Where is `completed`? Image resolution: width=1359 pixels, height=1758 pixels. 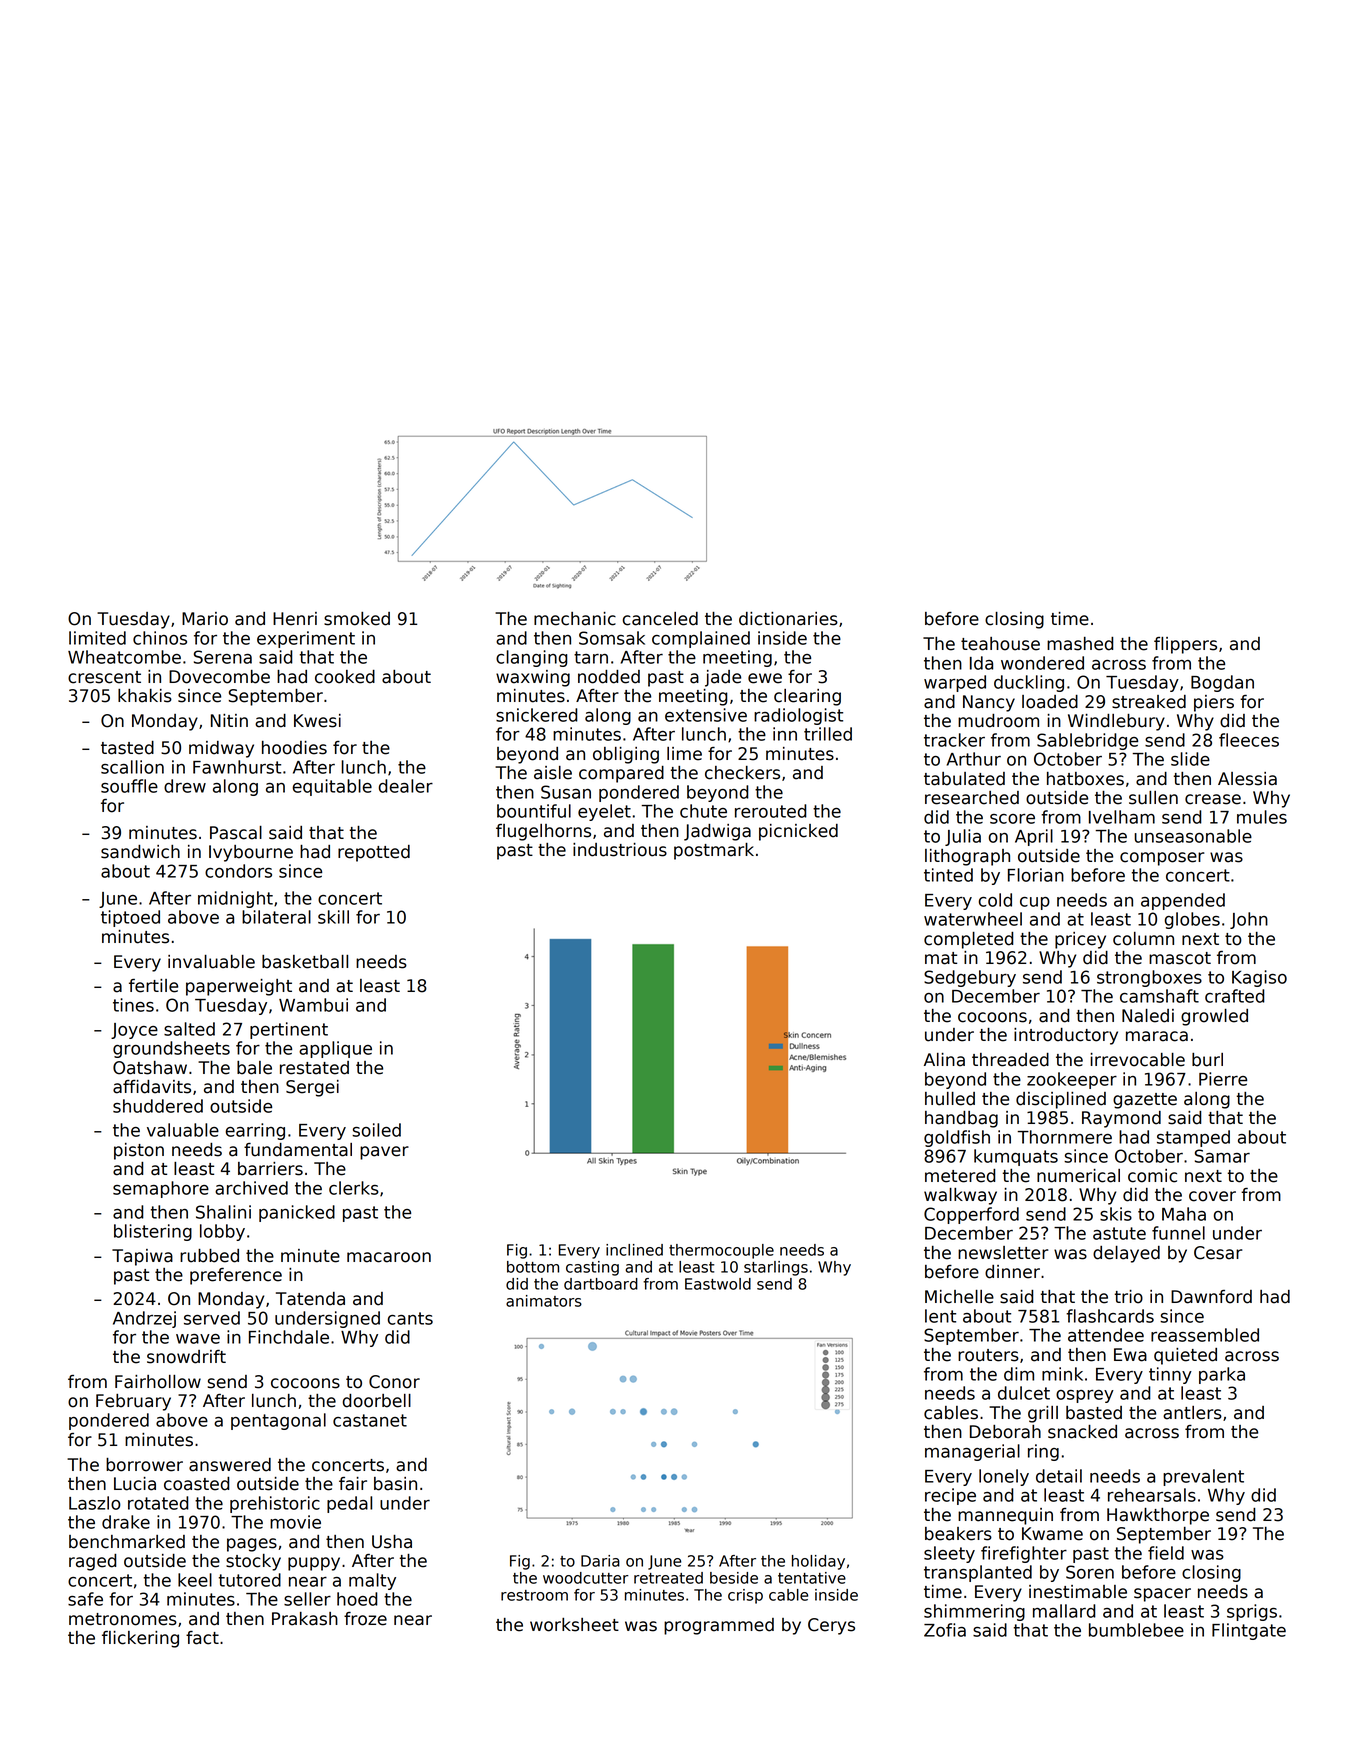 completed is located at coordinates (968, 940).
